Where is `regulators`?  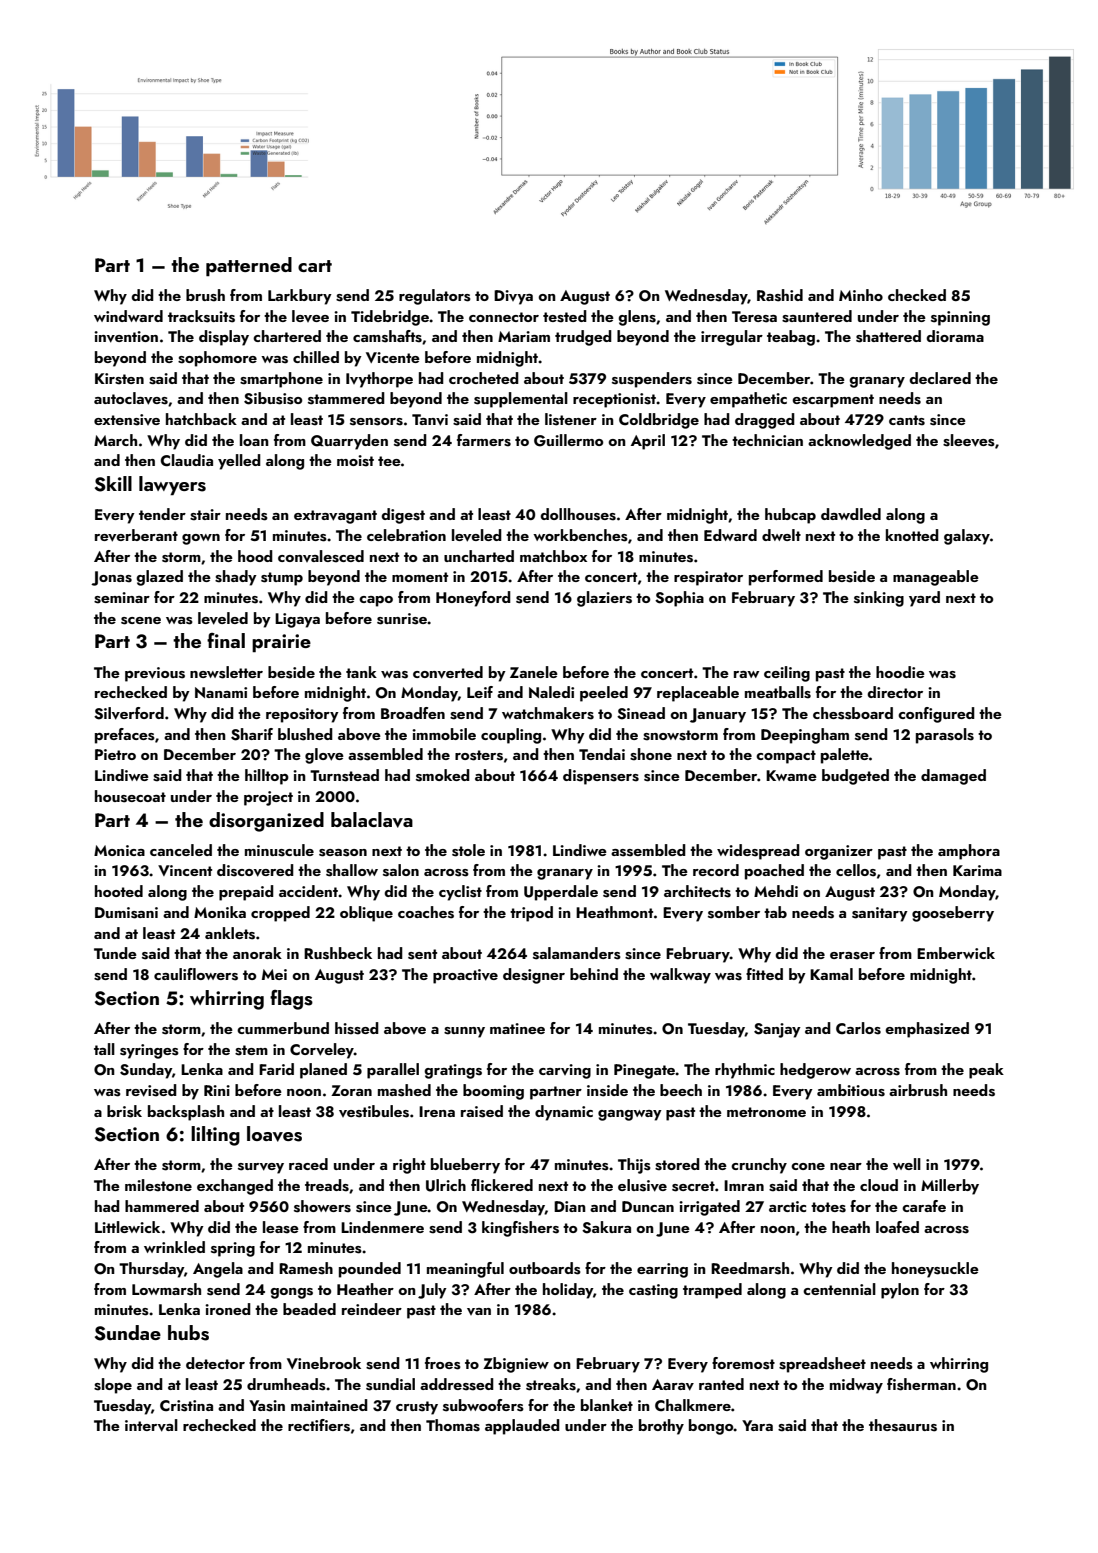
regulators is located at coordinates (435, 297).
